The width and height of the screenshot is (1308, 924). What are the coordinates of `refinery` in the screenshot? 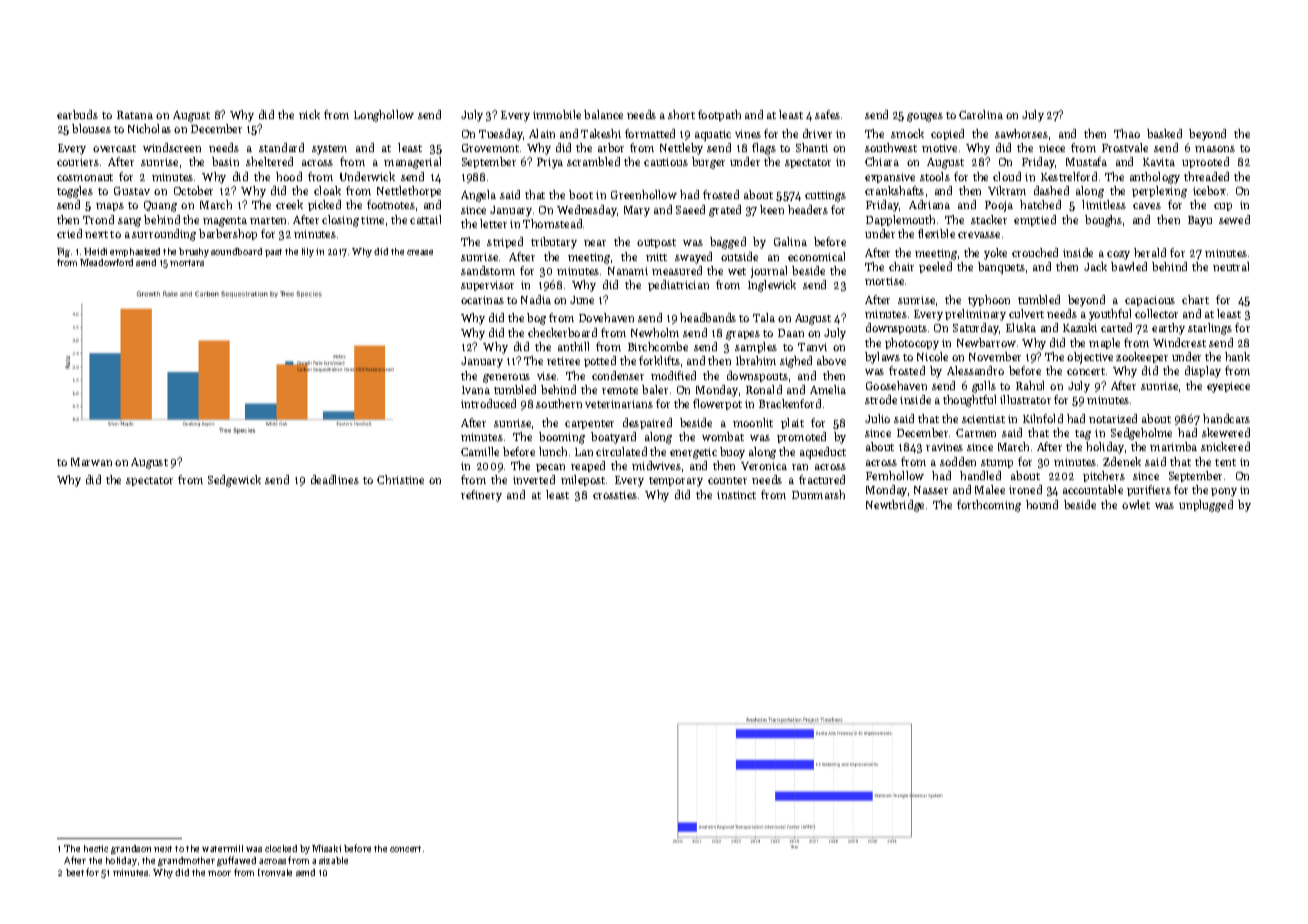 It's located at (481, 496).
